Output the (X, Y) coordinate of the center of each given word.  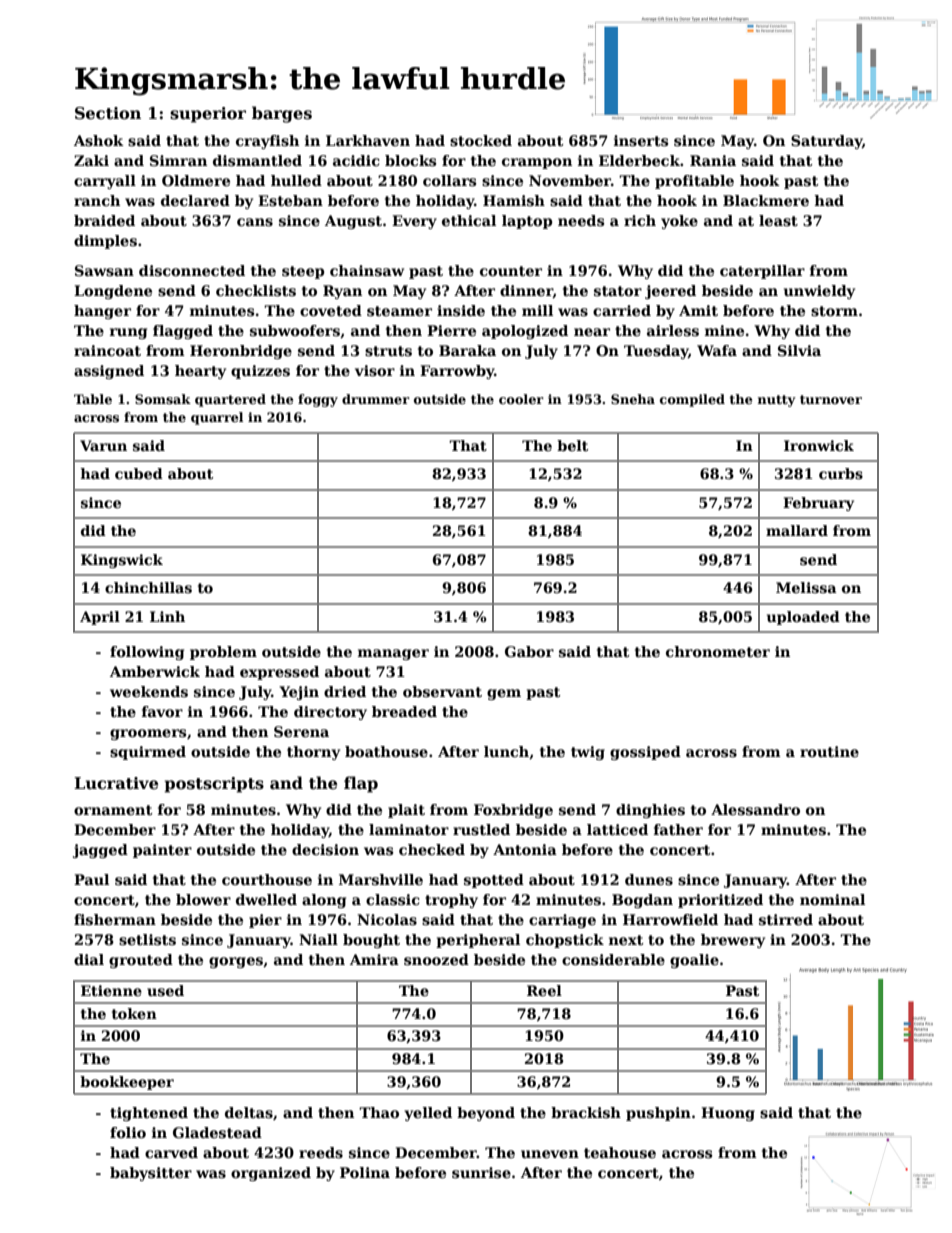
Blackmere (766, 200)
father (678, 829)
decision (325, 849)
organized (271, 1174)
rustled (481, 829)
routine (829, 751)
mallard (797, 530)
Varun (103, 445)
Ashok (99, 140)
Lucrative (116, 783)
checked (432, 849)
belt (572, 445)
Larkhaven (368, 140)
